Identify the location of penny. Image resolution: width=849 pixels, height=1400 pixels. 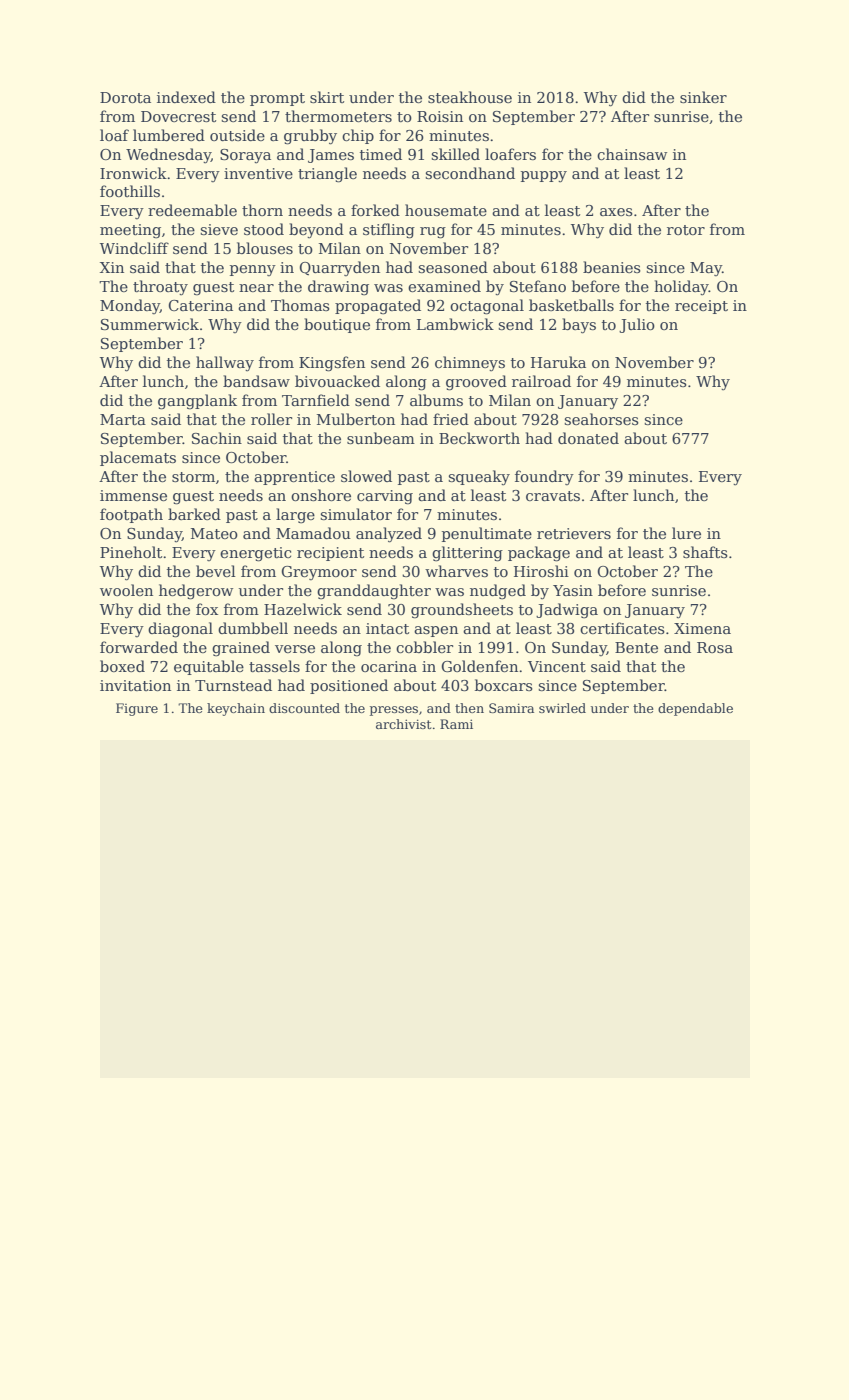
(253, 270).
